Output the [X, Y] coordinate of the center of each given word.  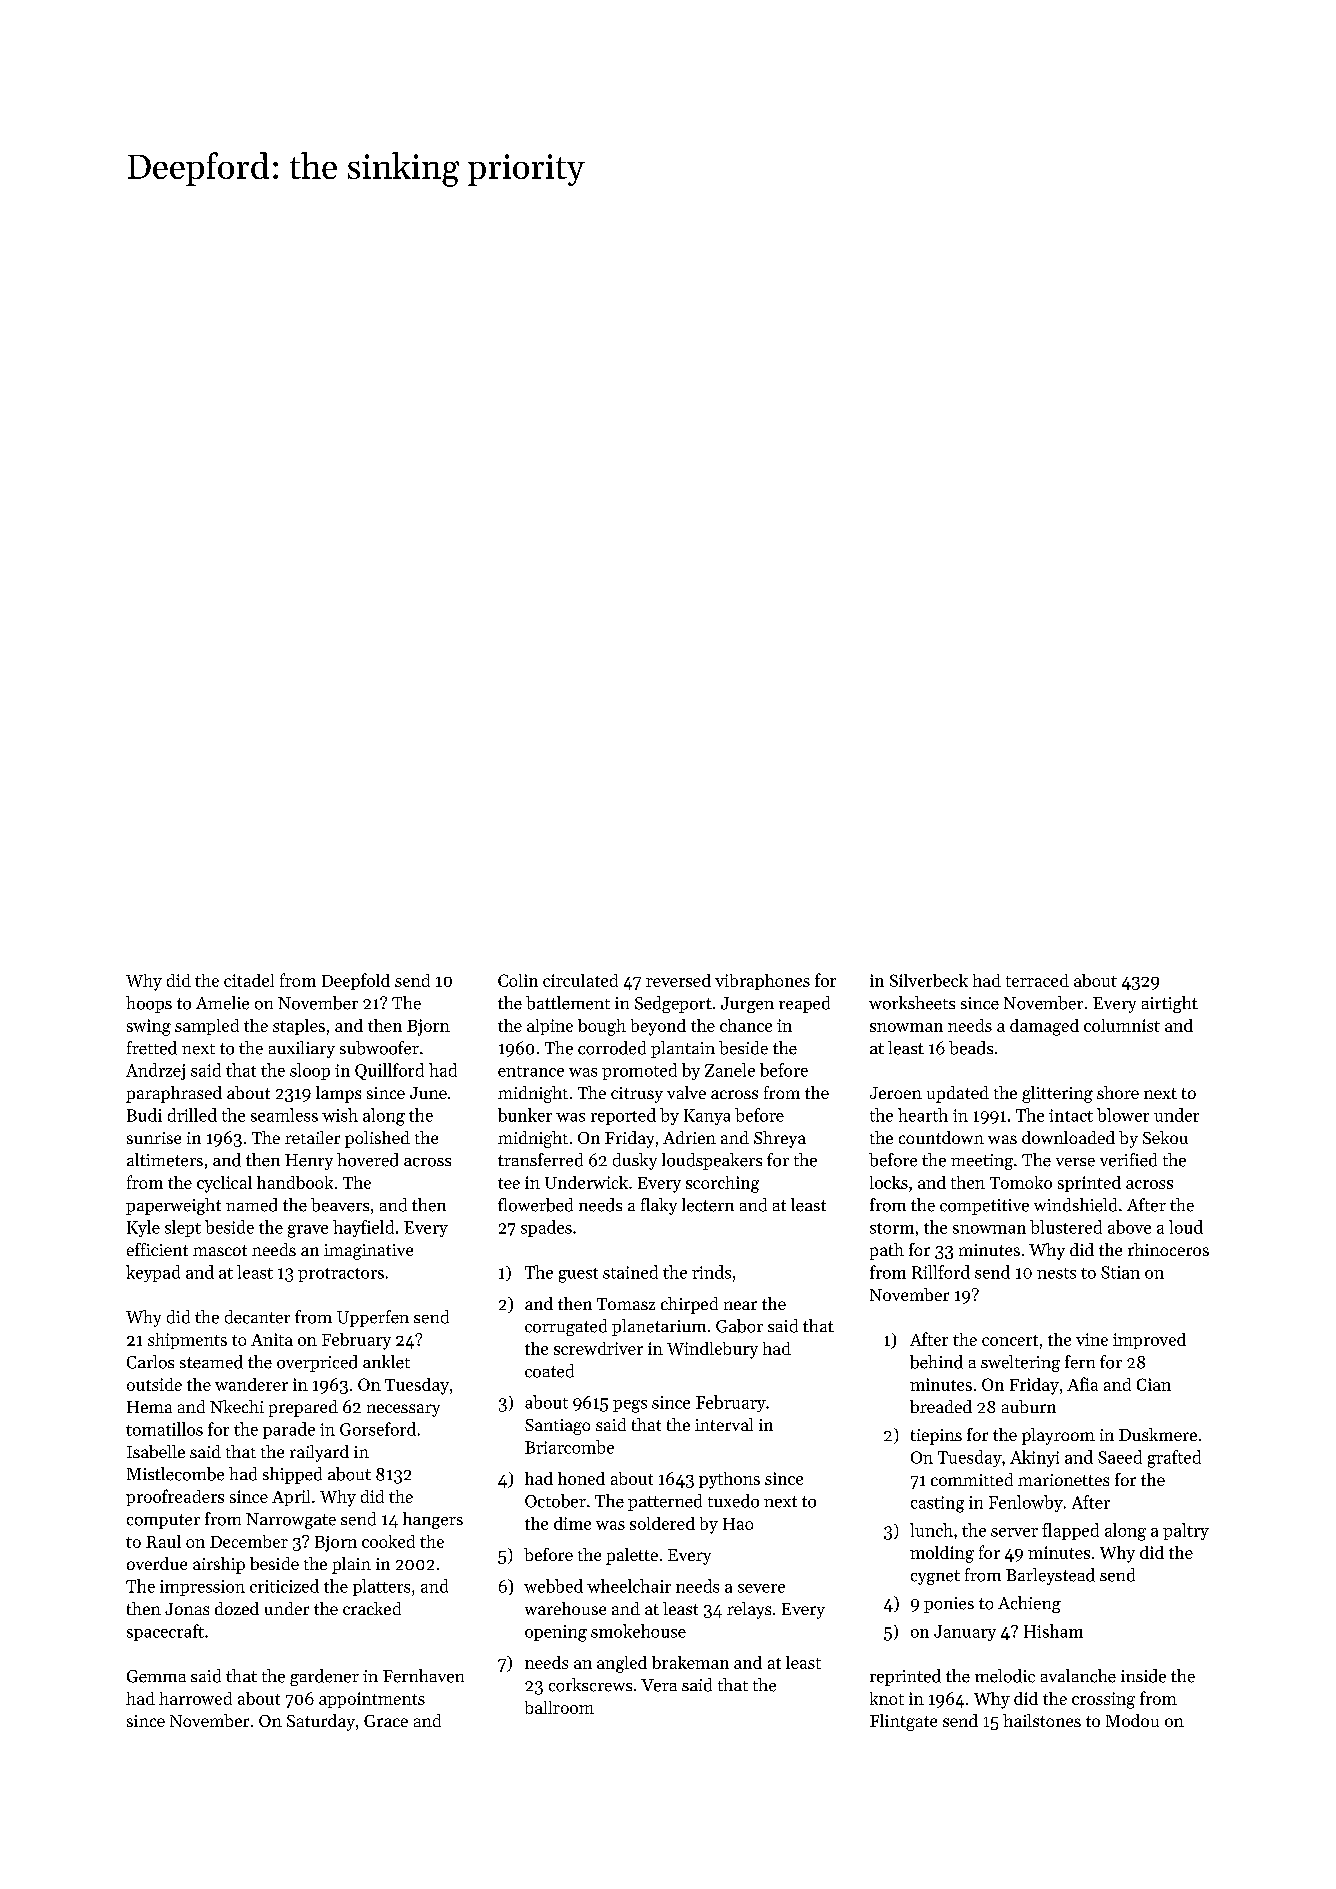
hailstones [1042, 1720]
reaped [804, 1004]
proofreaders [175, 1497]
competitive [984, 1207]
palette [632, 1556]
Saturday [321, 1722]
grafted [1174, 1459]
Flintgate [903, 1722]
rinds [711, 1272]
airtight [1170, 1004]
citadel [249, 980]
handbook [295, 1182]
